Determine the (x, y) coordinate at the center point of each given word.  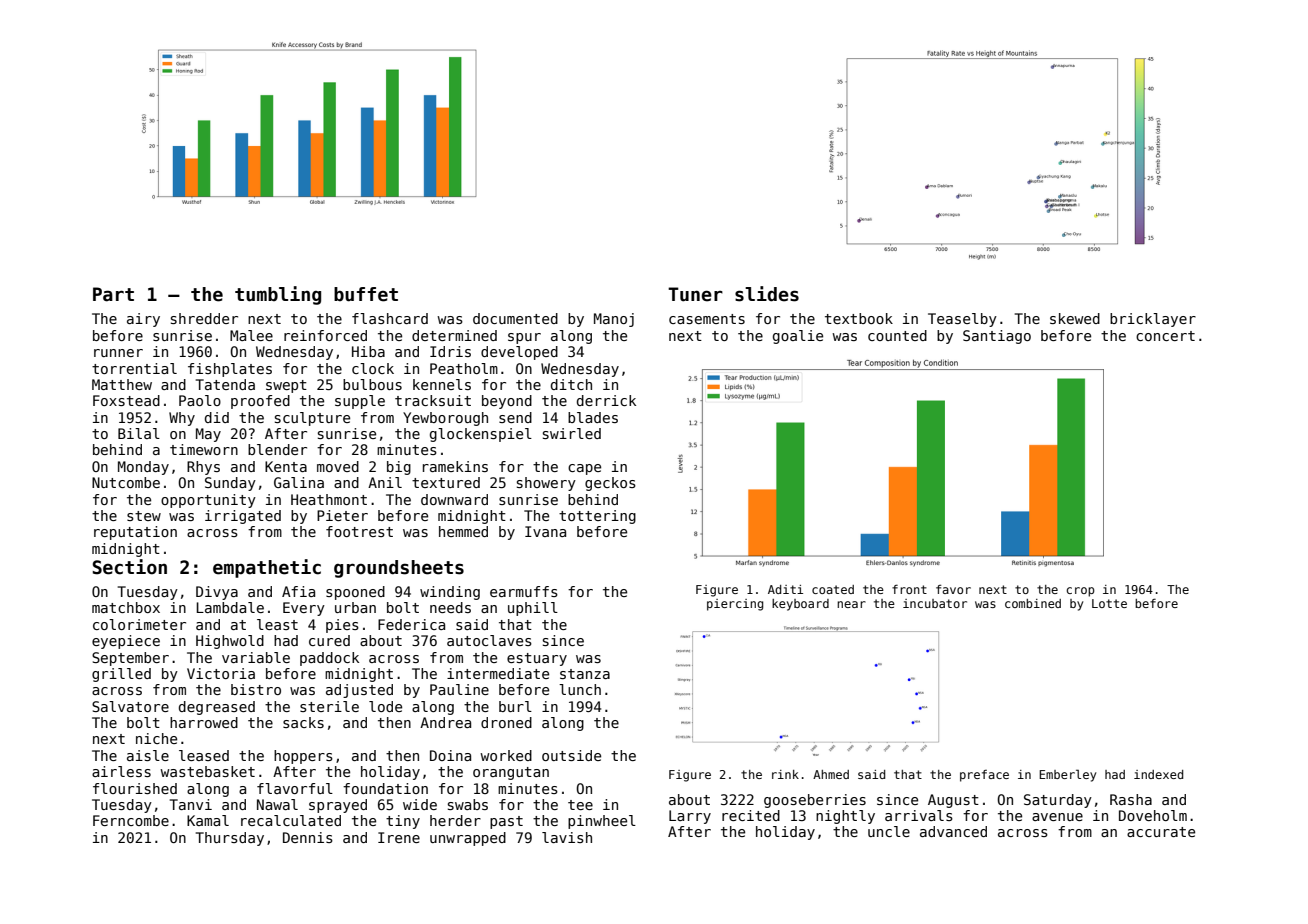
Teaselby (962, 320)
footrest (359, 531)
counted (897, 335)
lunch (580, 689)
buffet (366, 294)
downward (454, 499)
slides (767, 294)
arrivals (919, 815)
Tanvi (191, 804)
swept (286, 386)
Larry (690, 817)
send (515, 417)
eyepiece (126, 642)
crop (1080, 592)
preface (984, 776)
